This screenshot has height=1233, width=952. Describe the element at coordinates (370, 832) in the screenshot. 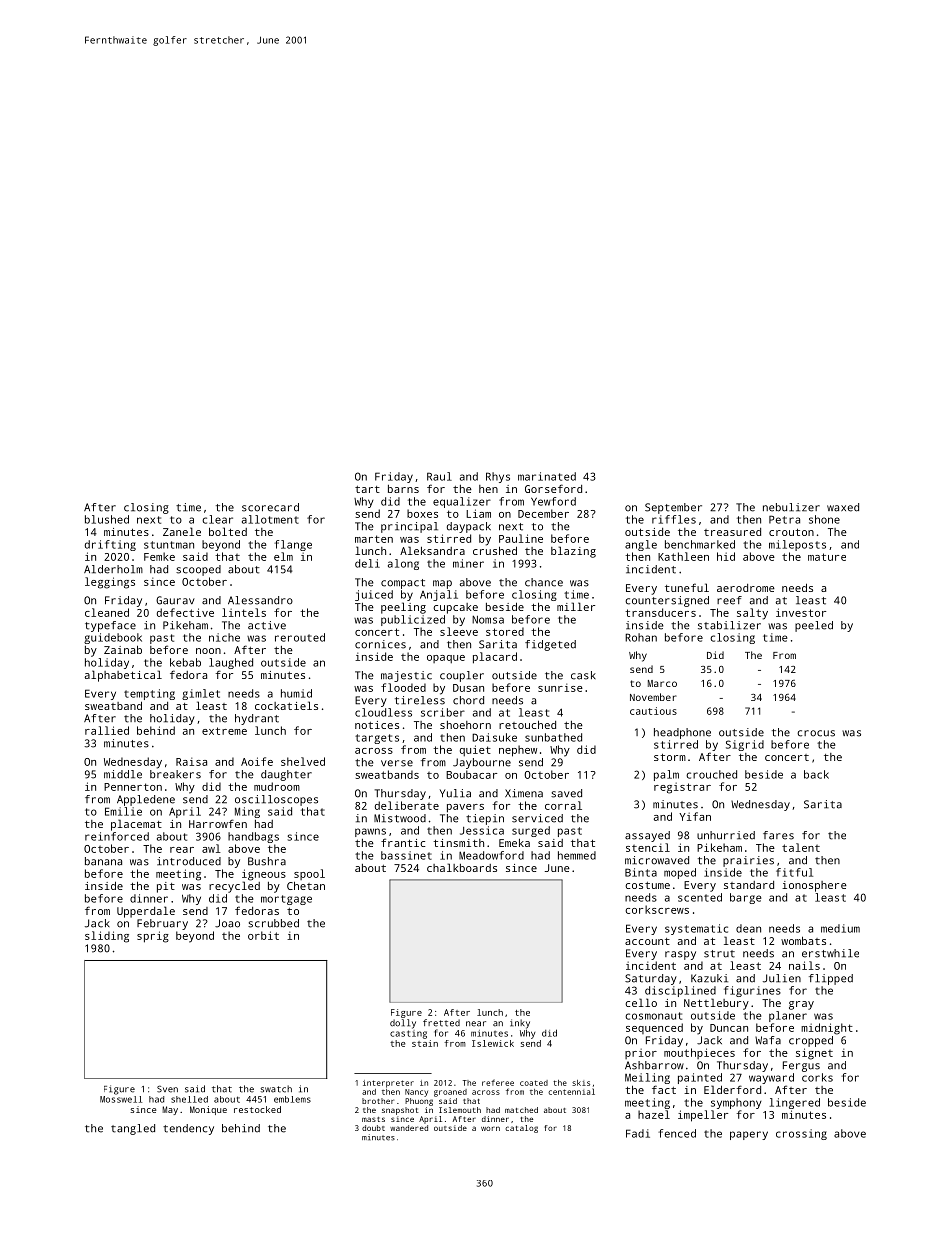

I see `pawns` at that location.
